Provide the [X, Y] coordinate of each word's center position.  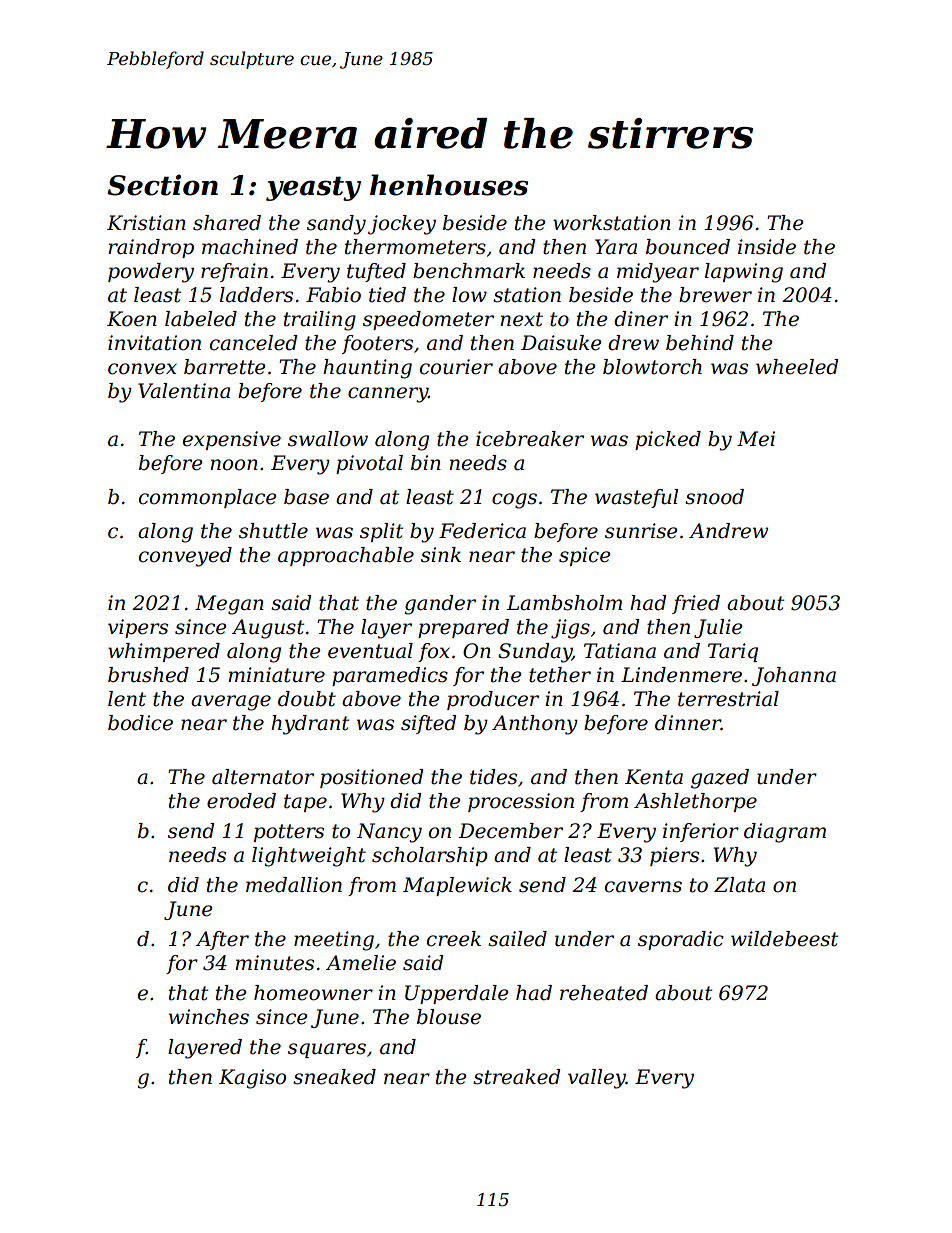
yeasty [313, 188]
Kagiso [252, 1079]
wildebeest [784, 939]
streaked [516, 1077]
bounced [688, 247]
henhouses [449, 185]
